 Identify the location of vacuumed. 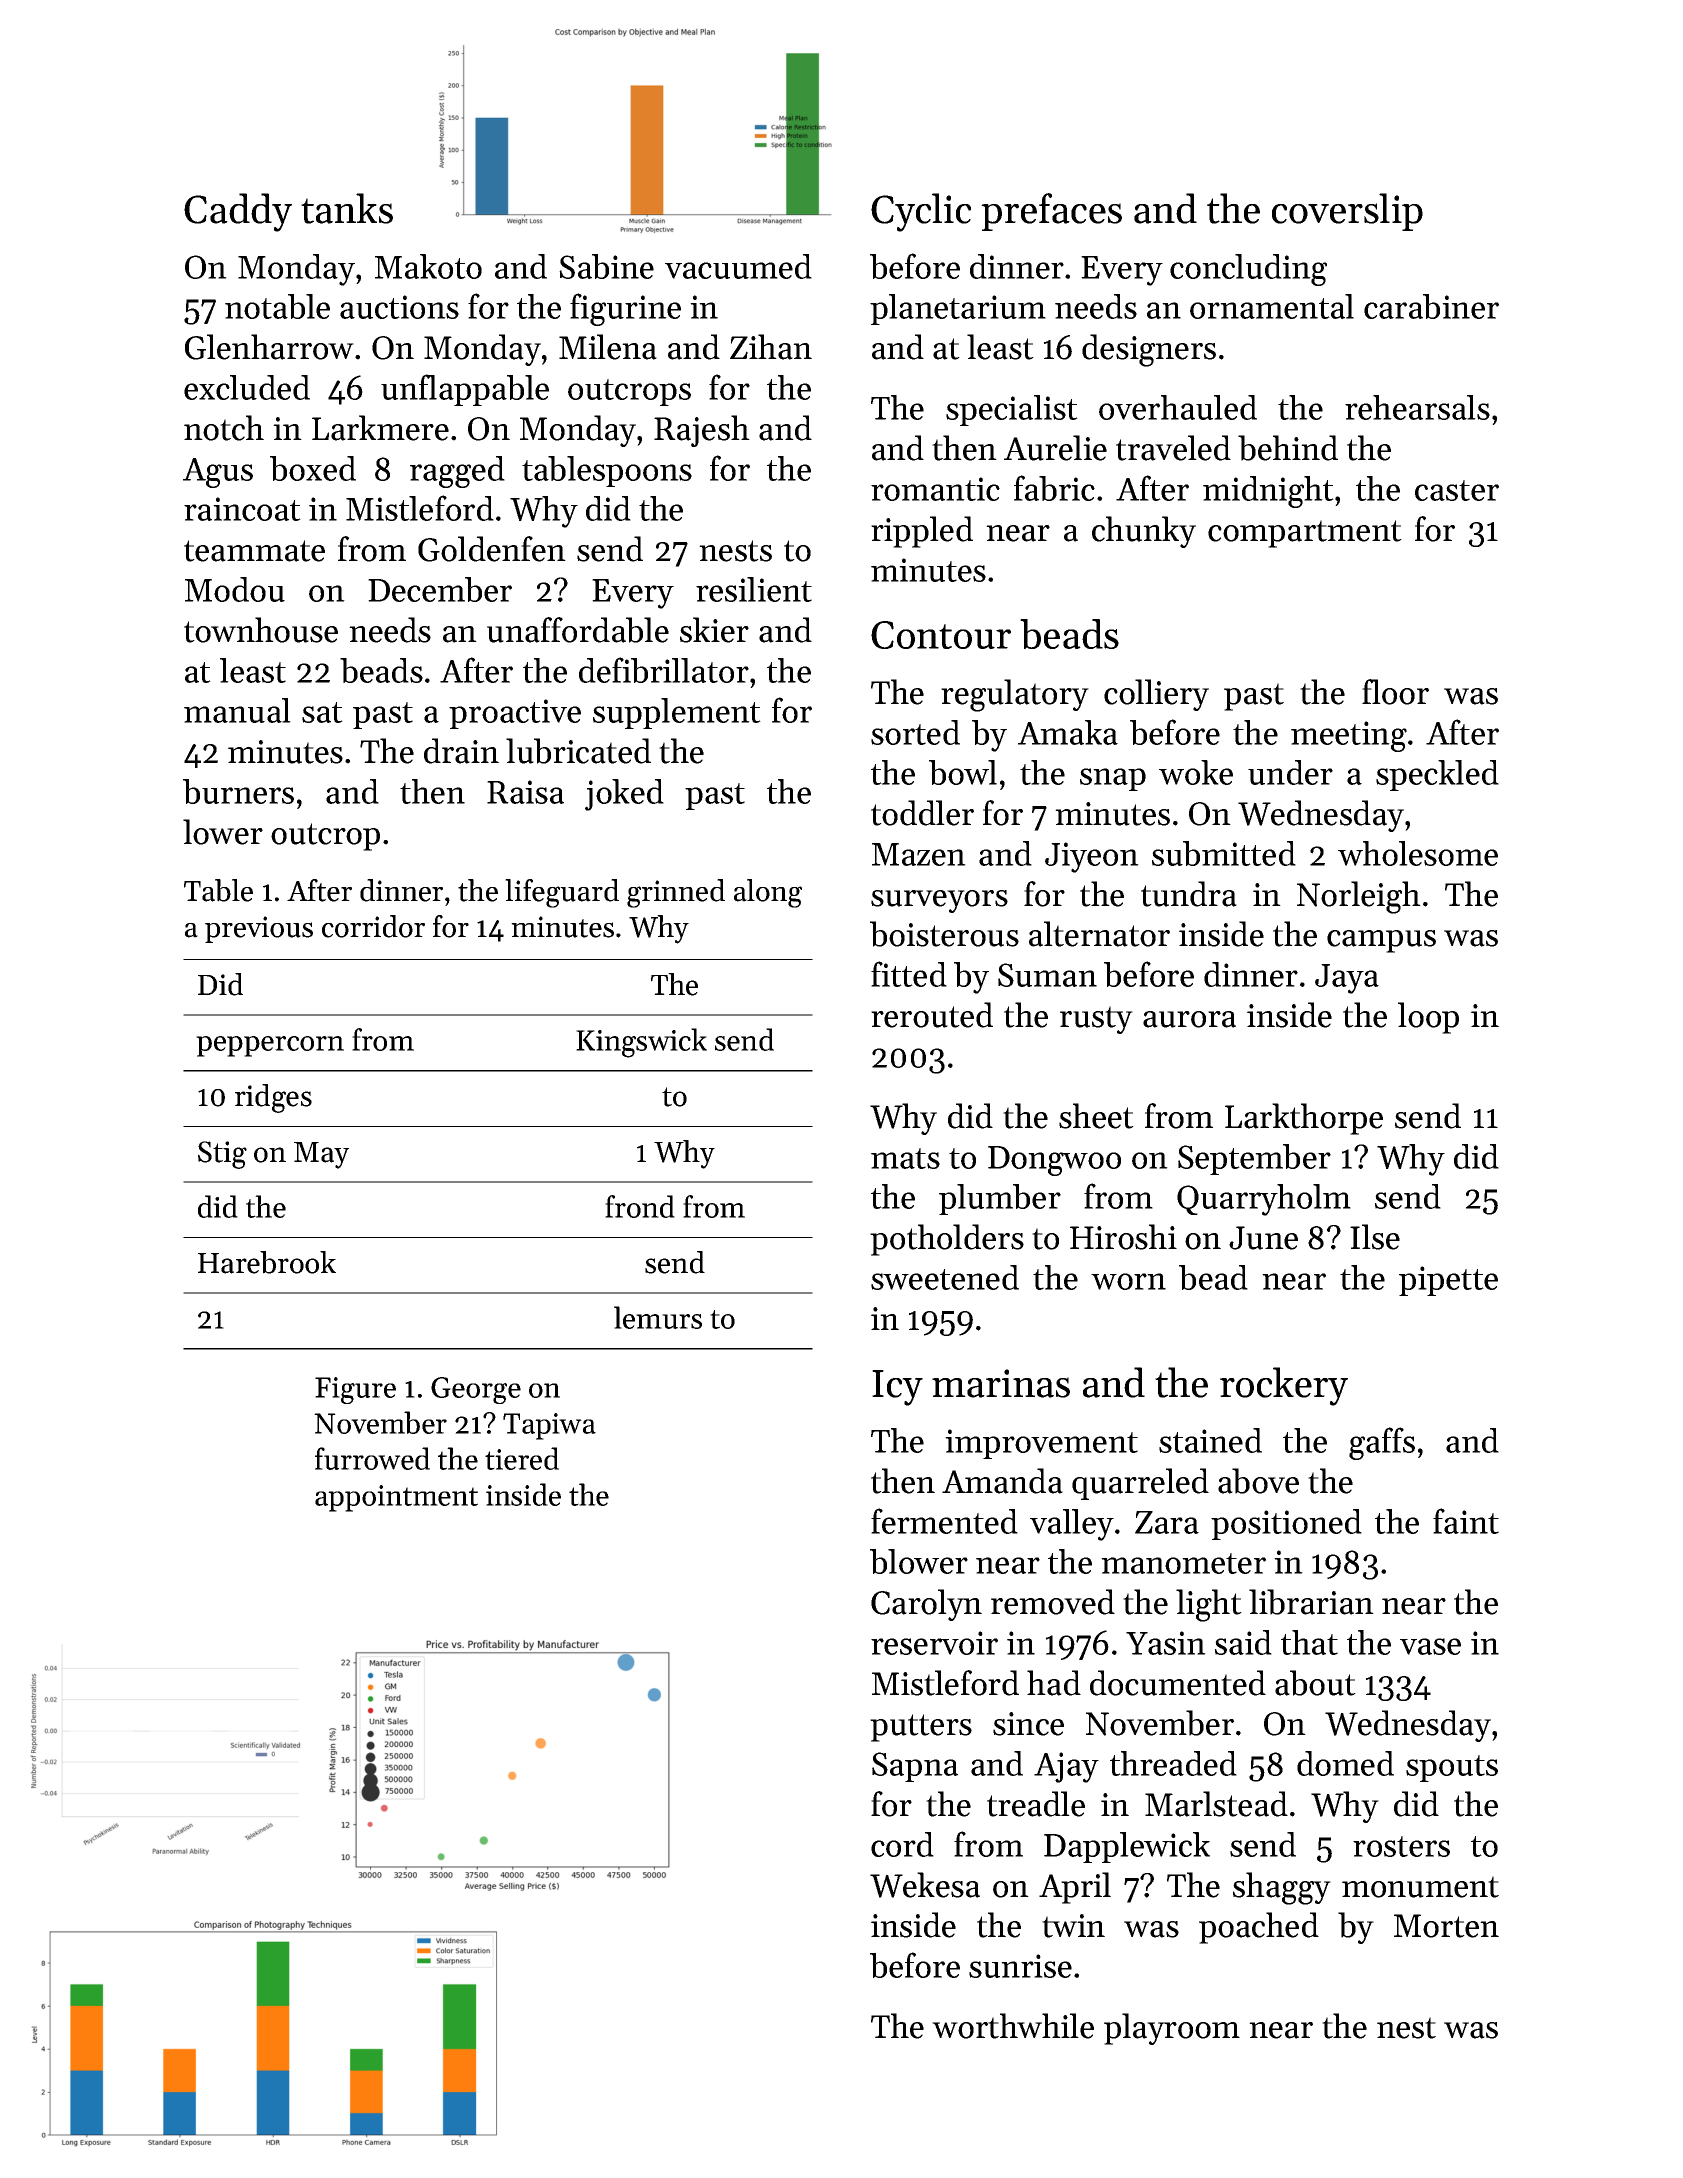
(738, 266).
